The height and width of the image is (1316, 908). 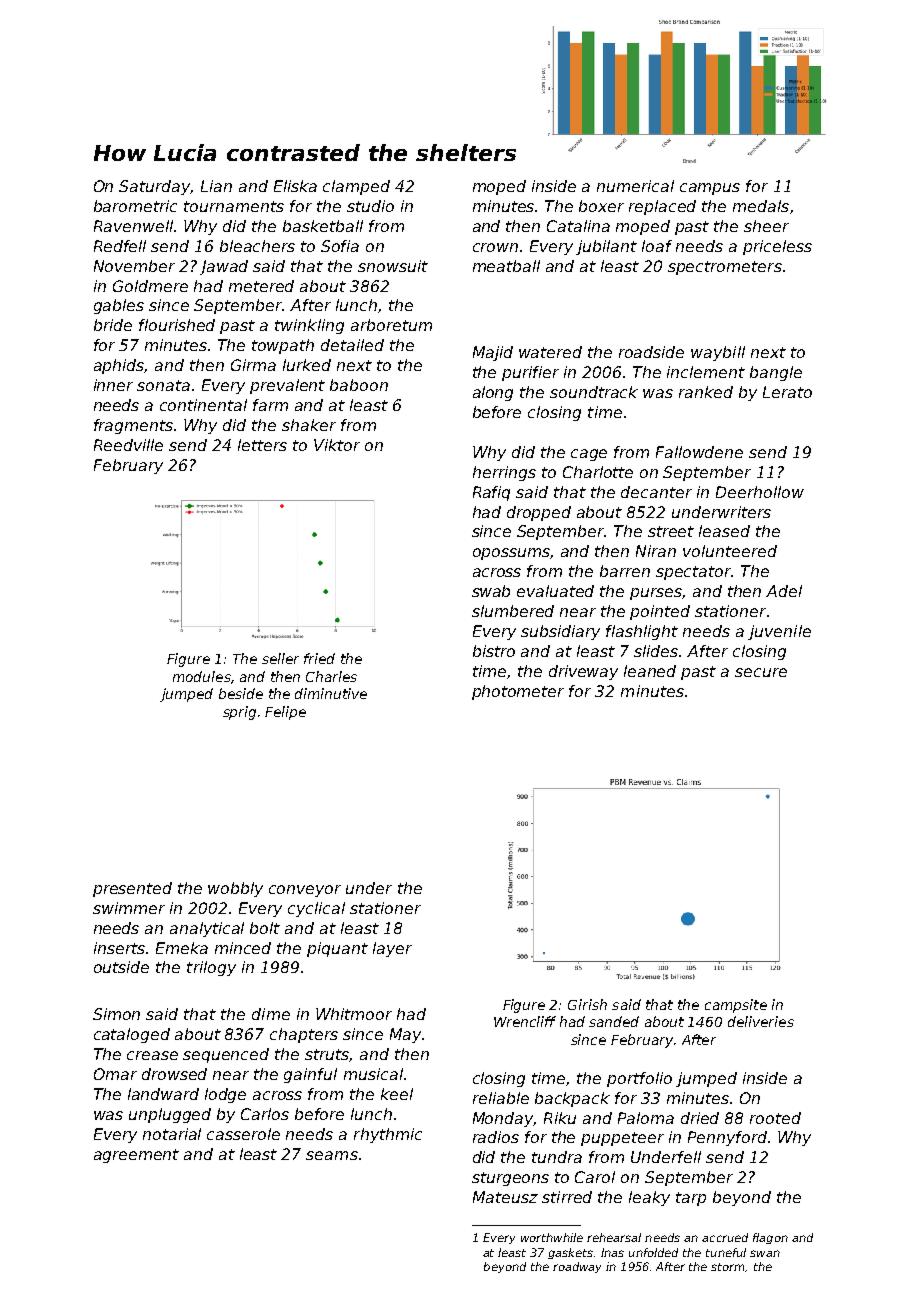 What do you see at coordinates (319, 658) in the image?
I see `fried` at bounding box center [319, 658].
